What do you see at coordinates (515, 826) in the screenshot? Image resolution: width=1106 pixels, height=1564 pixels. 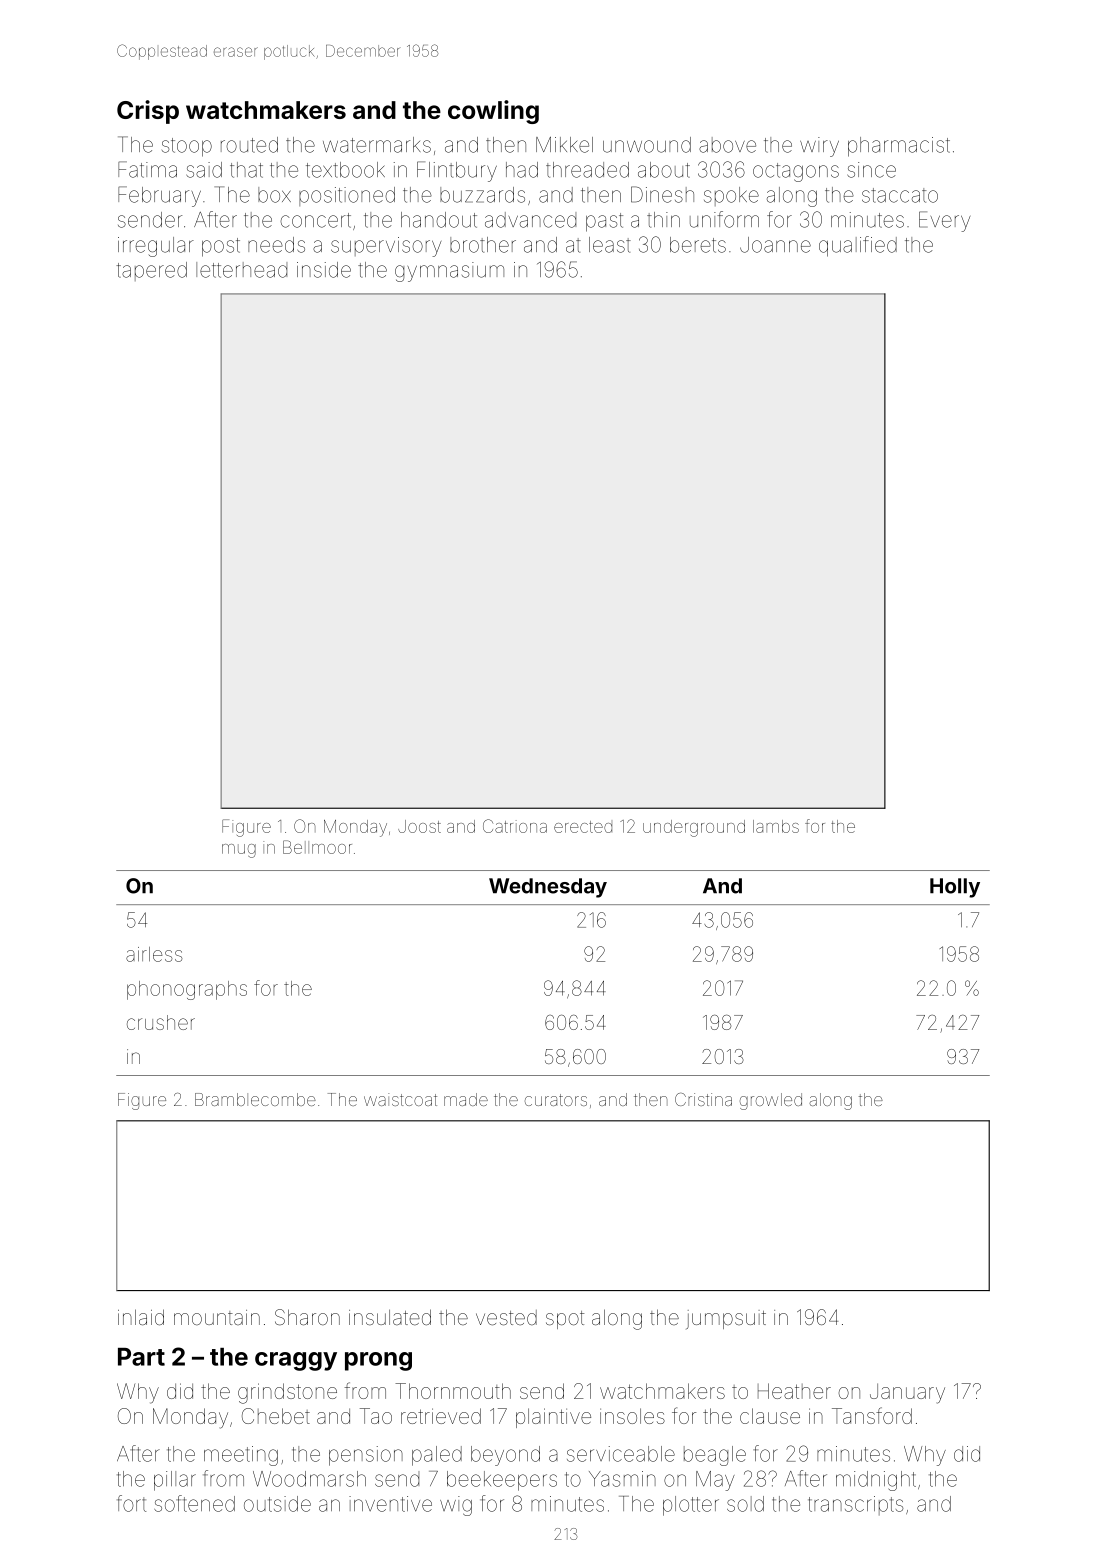 I see `Catriona` at bounding box center [515, 826].
